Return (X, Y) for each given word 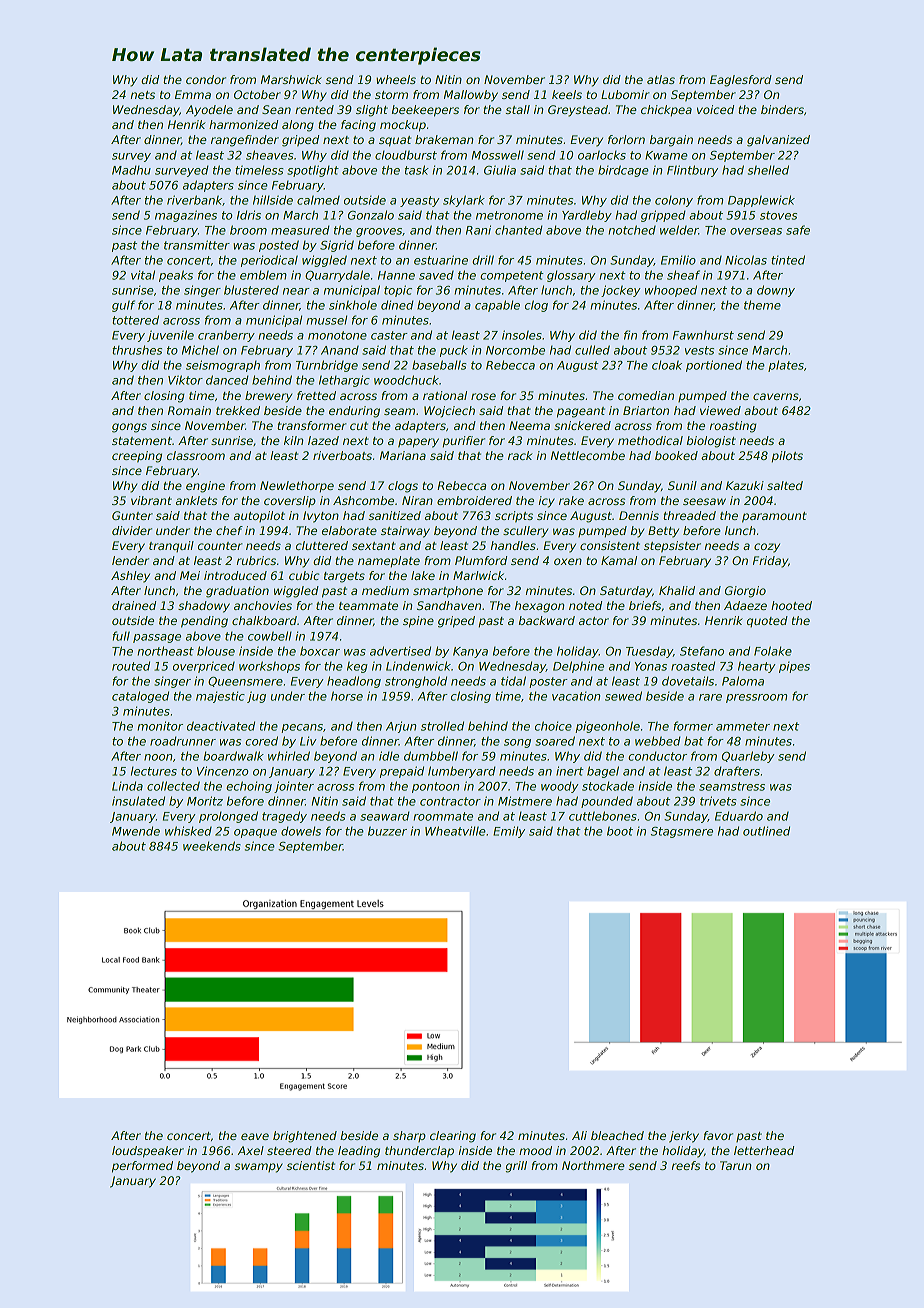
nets (143, 95)
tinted (788, 260)
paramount (774, 517)
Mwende (136, 831)
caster (389, 335)
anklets (196, 500)
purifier (464, 442)
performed (142, 1167)
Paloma (743, 681)
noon (158, 757)
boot (620, 831)
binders (782, 109)
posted (279, 246)
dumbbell (431, 756)
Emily (509, 832)
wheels (396, 79)
